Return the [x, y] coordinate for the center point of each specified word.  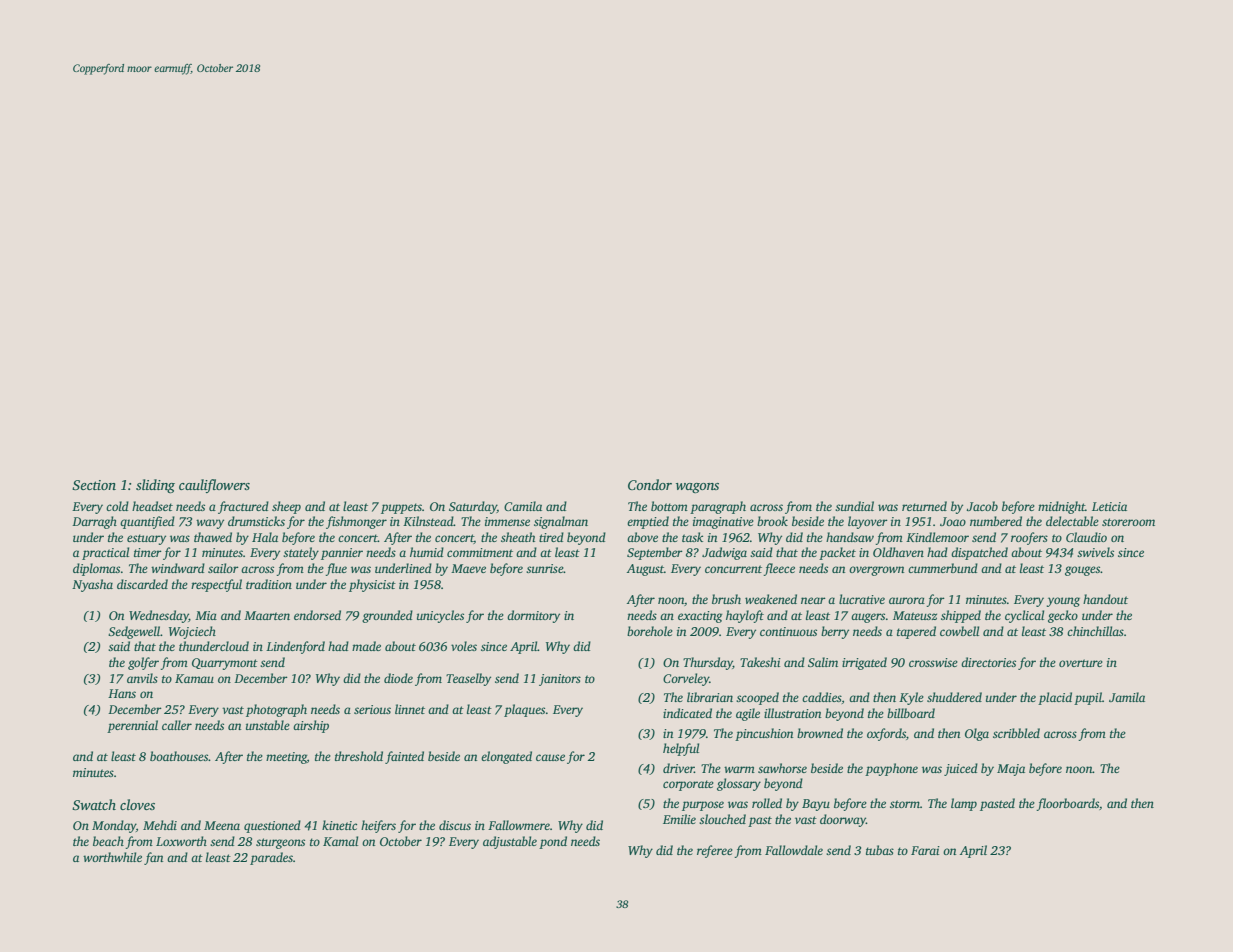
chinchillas [1095, 631]
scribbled [1016, 733]
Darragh [94, 522]
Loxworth [181, 841]
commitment [480, 552]
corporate [688, 785]
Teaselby [468, 679]
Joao [953, 521]
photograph [276, 710]
